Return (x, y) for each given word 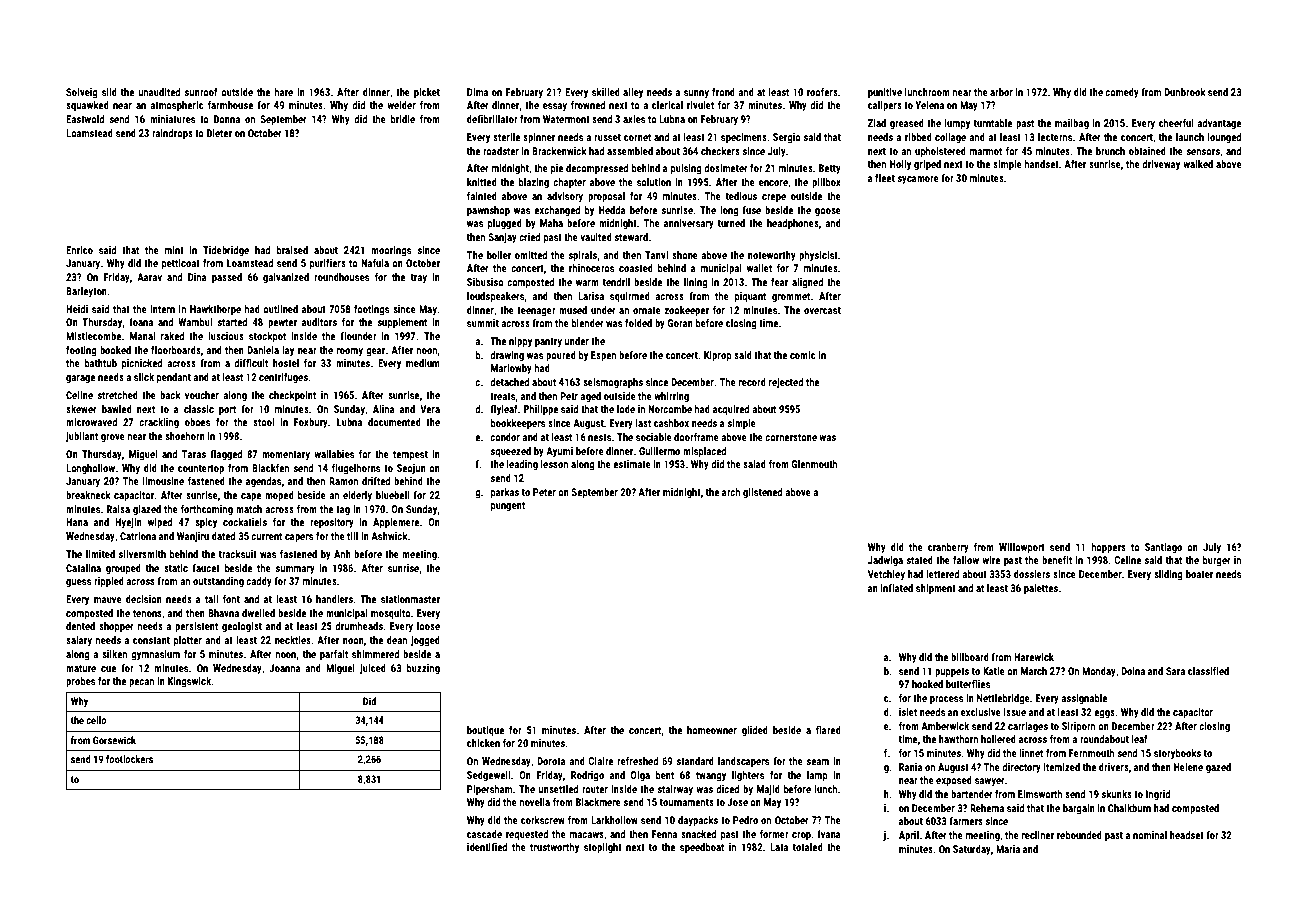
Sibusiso (485, 282)
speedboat (702, 848)
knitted (482, 182)
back (170, 395)
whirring (671, 397)
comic (803, 355)
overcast (822, 310)
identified (487, 847)
